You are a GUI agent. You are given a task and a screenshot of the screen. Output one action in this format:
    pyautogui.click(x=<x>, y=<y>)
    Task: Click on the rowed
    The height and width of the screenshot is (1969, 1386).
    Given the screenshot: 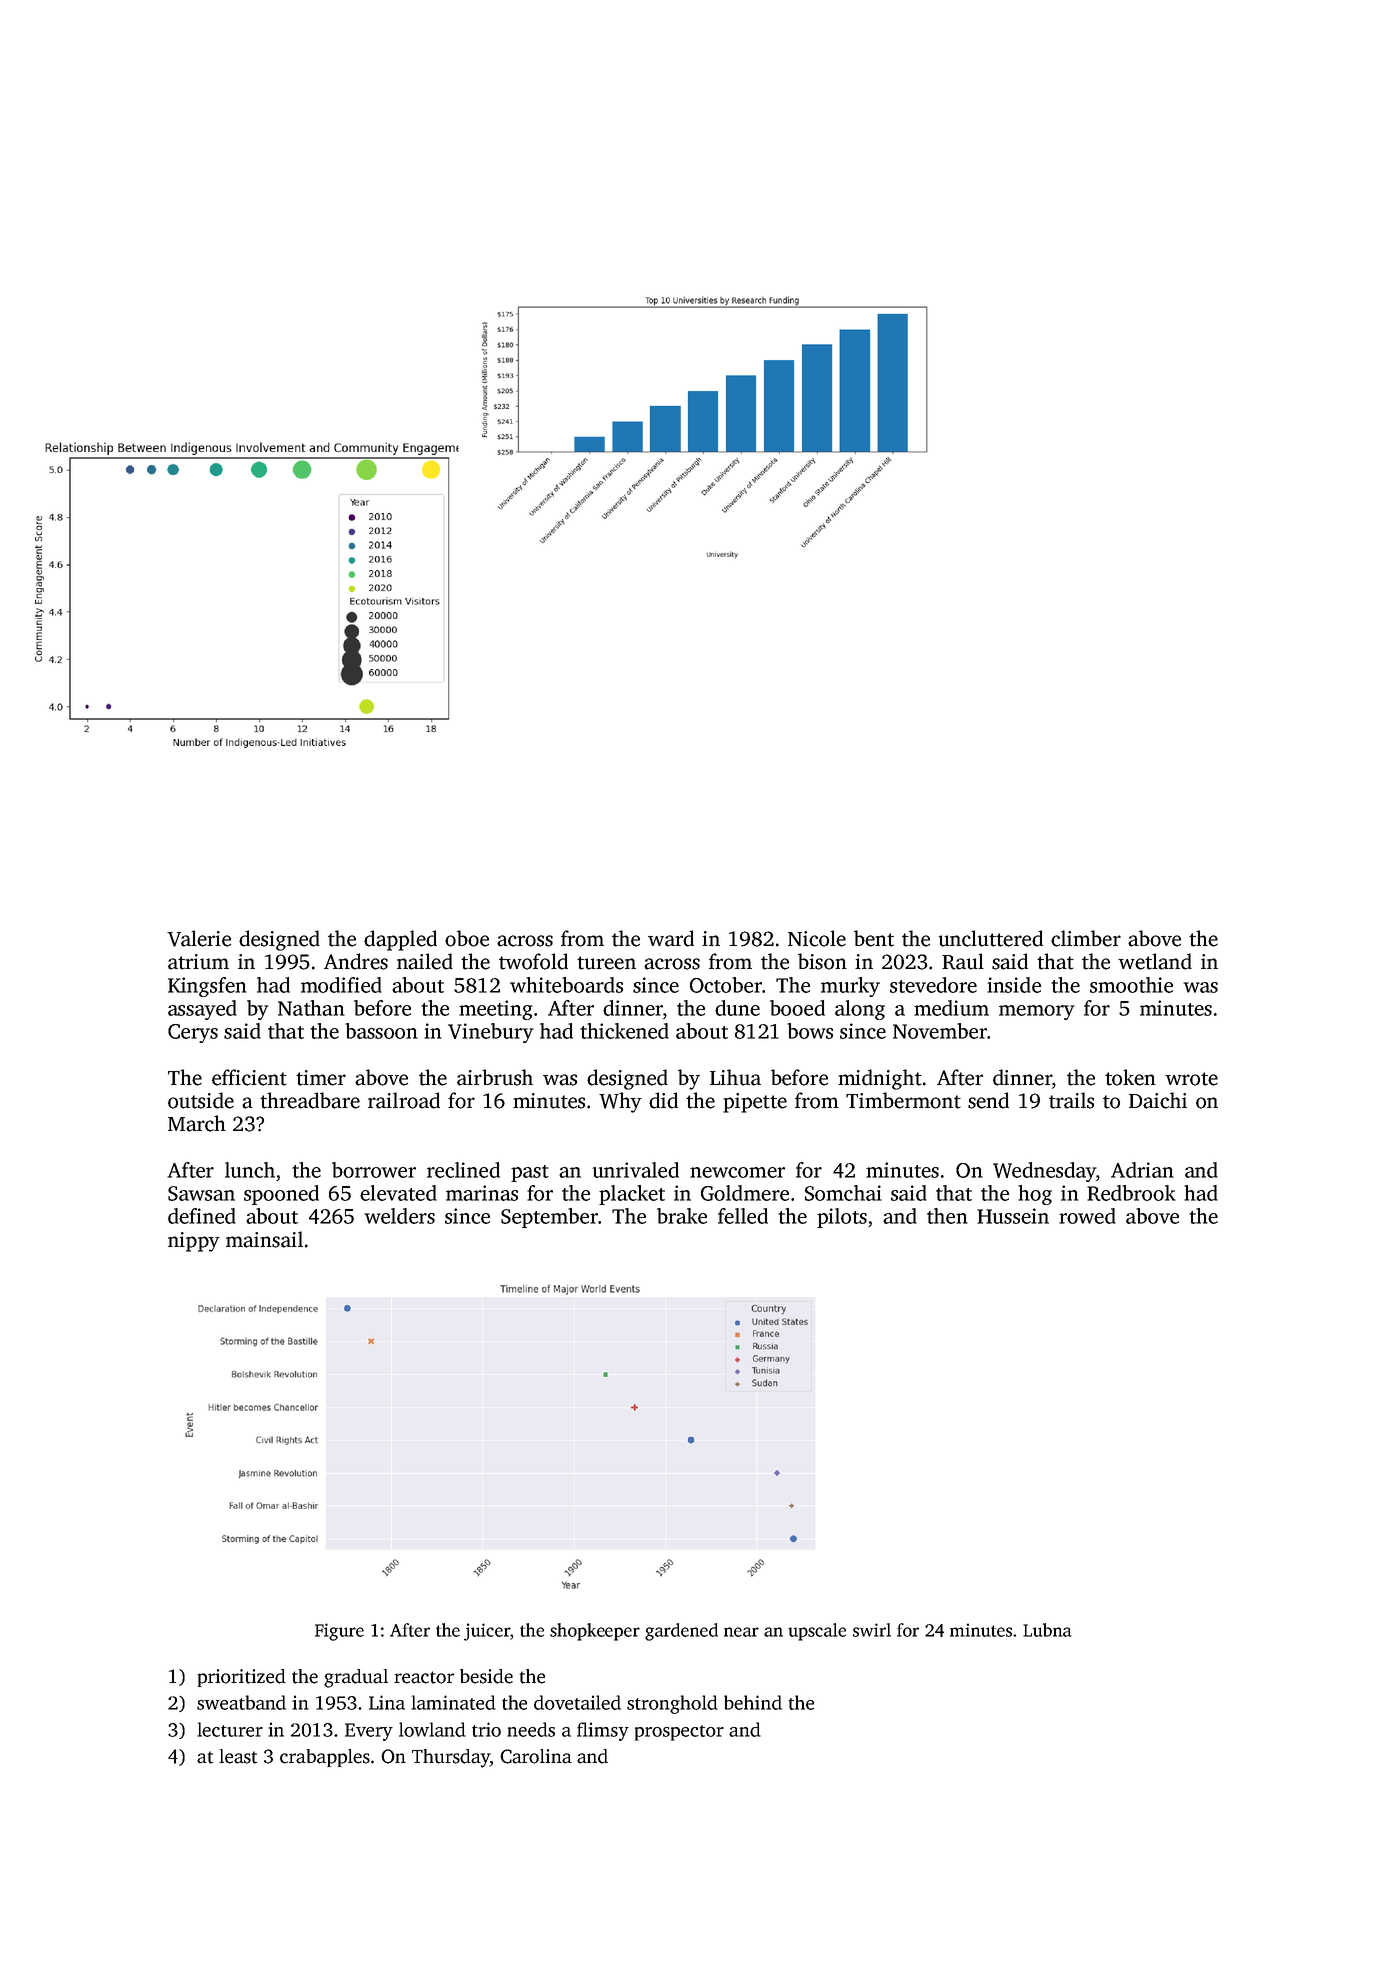 What is the action you would take?
    pyautogui.click(x=1087, y=1216)
